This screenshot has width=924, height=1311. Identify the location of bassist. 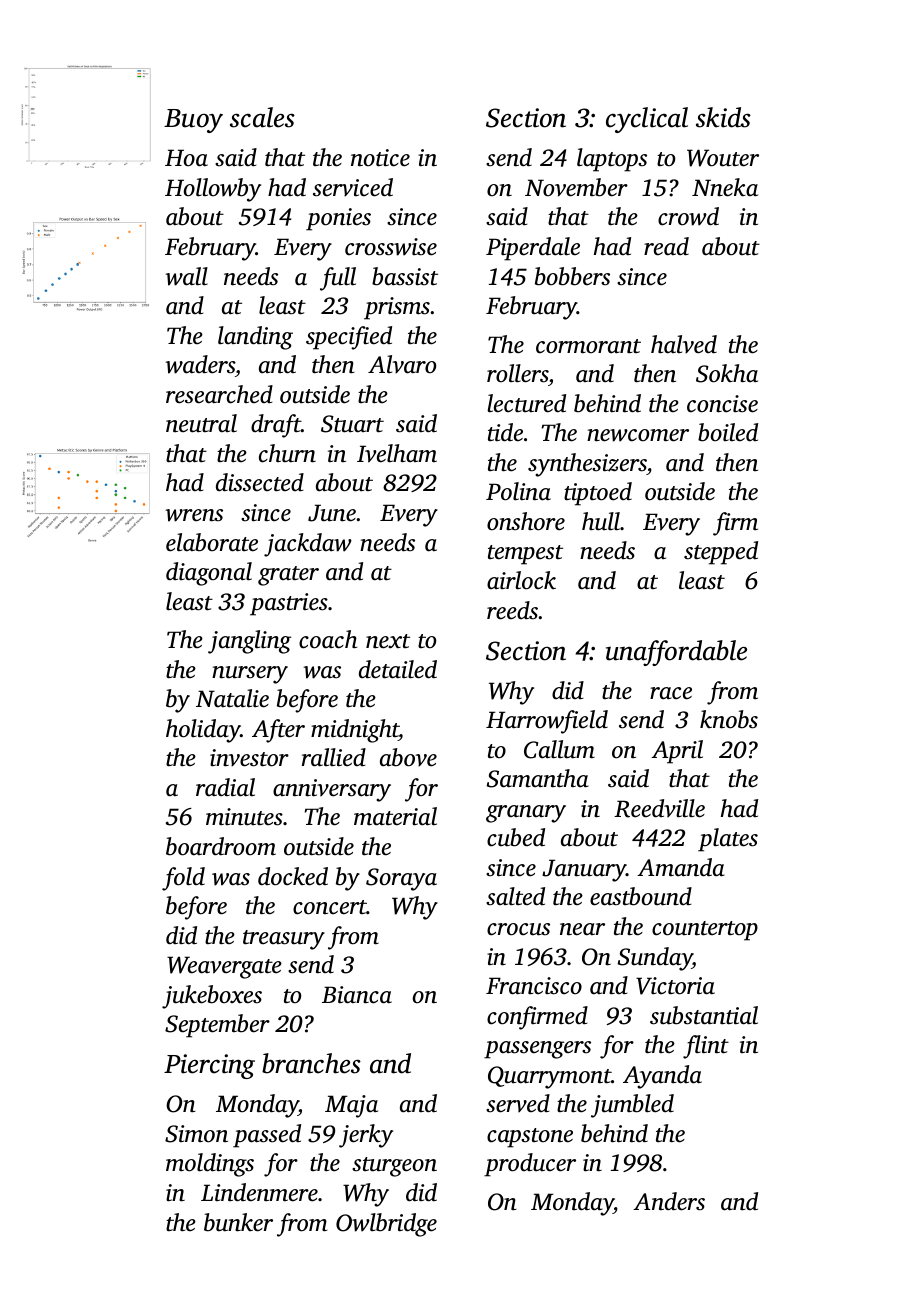
(405, 276).
